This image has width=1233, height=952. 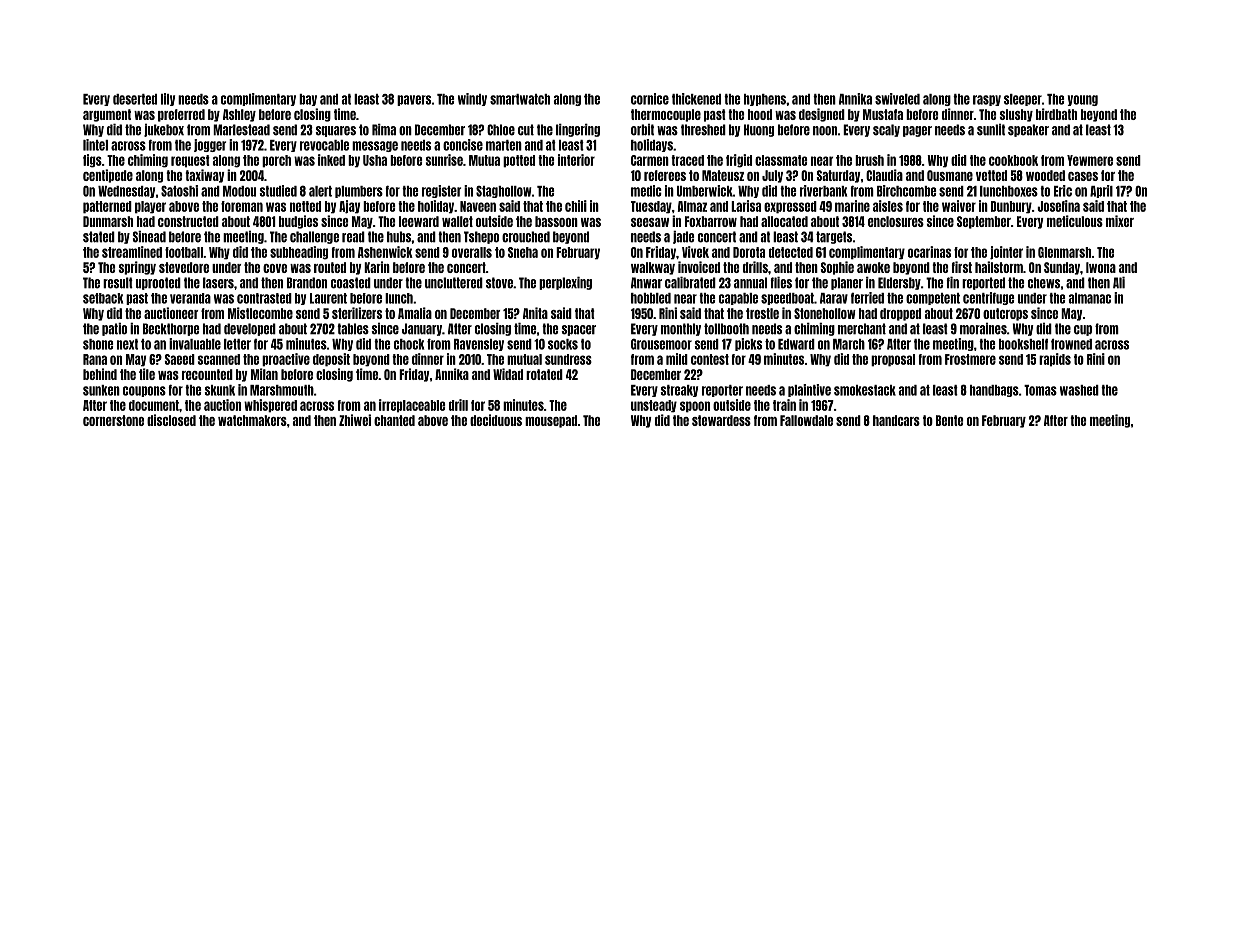 I want to click on first, so click(x=962, y=267).
